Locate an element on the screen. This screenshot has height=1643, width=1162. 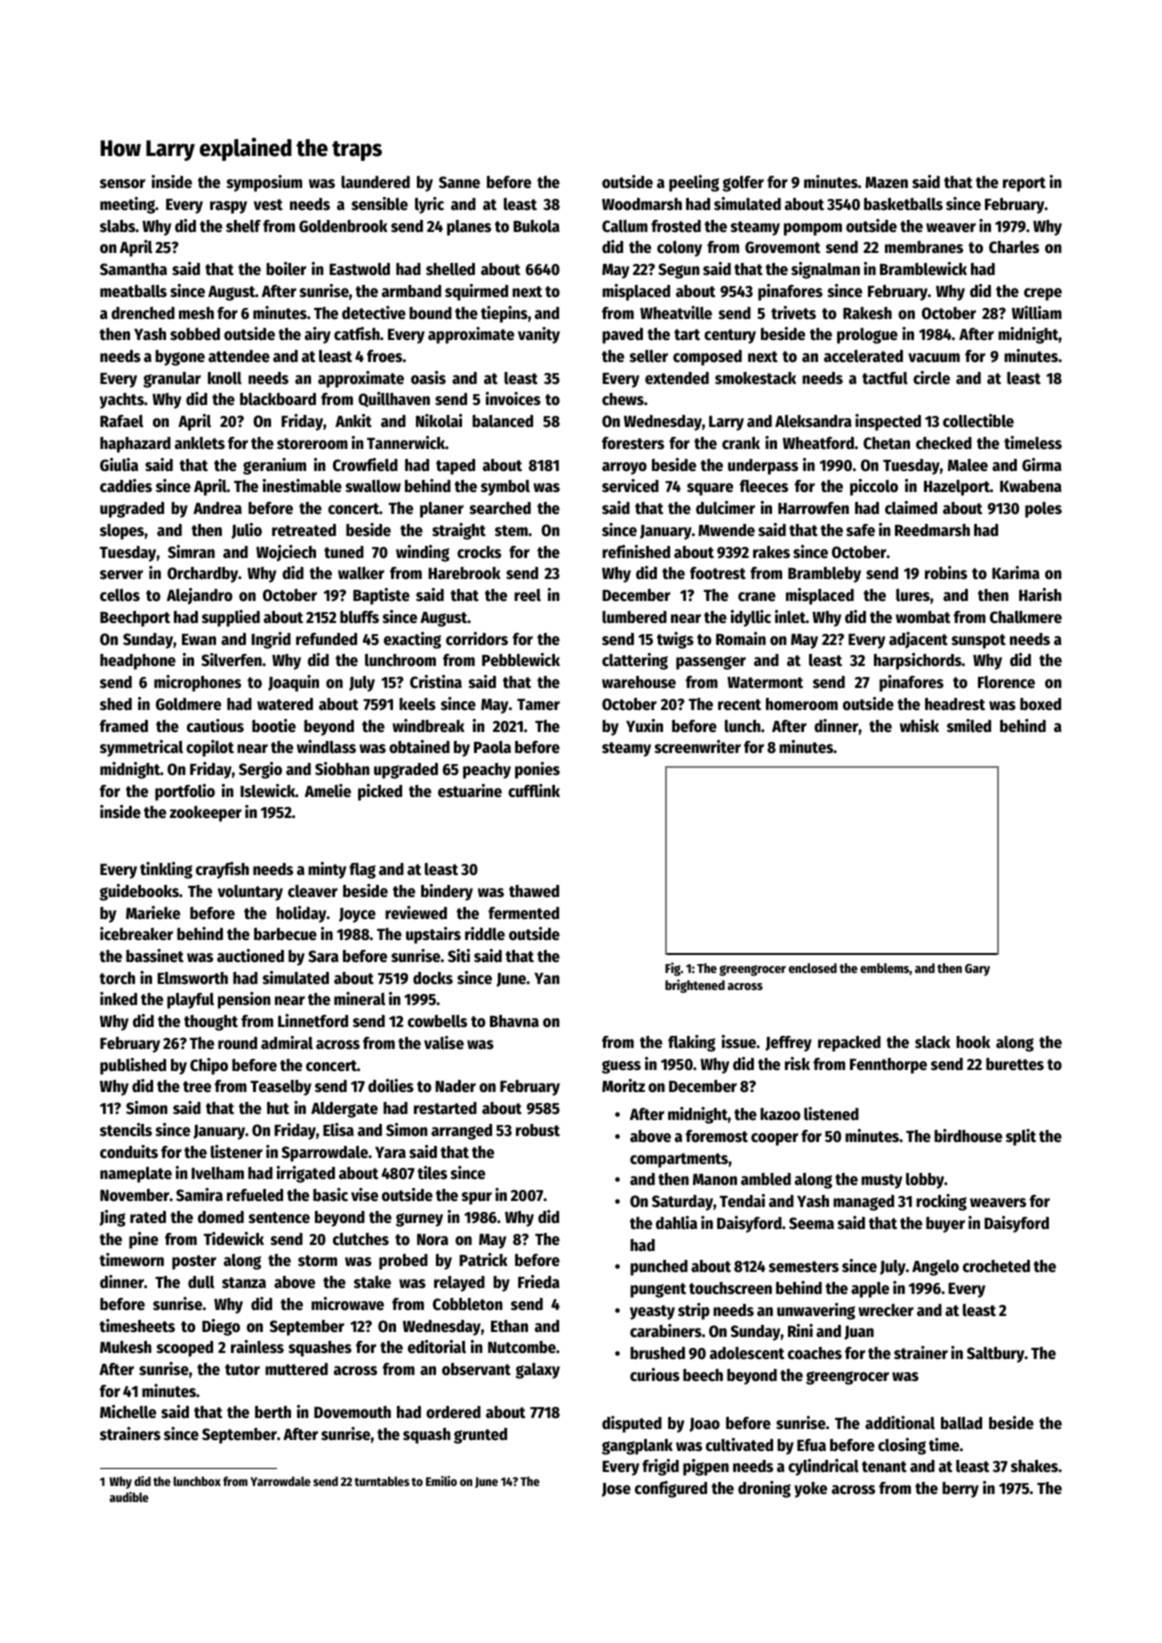
warehouse is located at coordinates (639, 682).
